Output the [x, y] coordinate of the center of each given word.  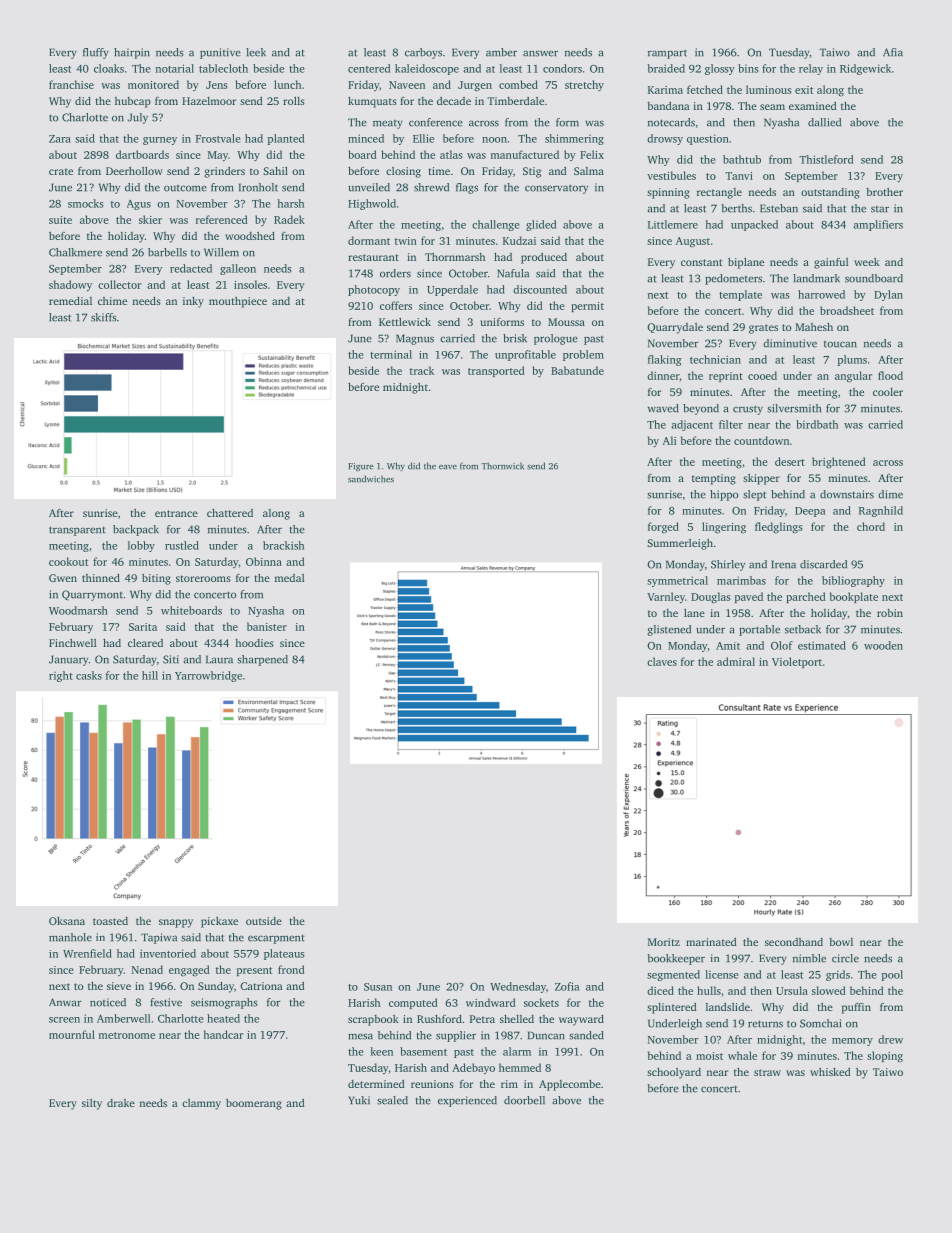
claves [662, 661]
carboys [423, 53]
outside [264, 921]
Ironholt [258, 187]
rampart [667, 54]
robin [890, 613]
